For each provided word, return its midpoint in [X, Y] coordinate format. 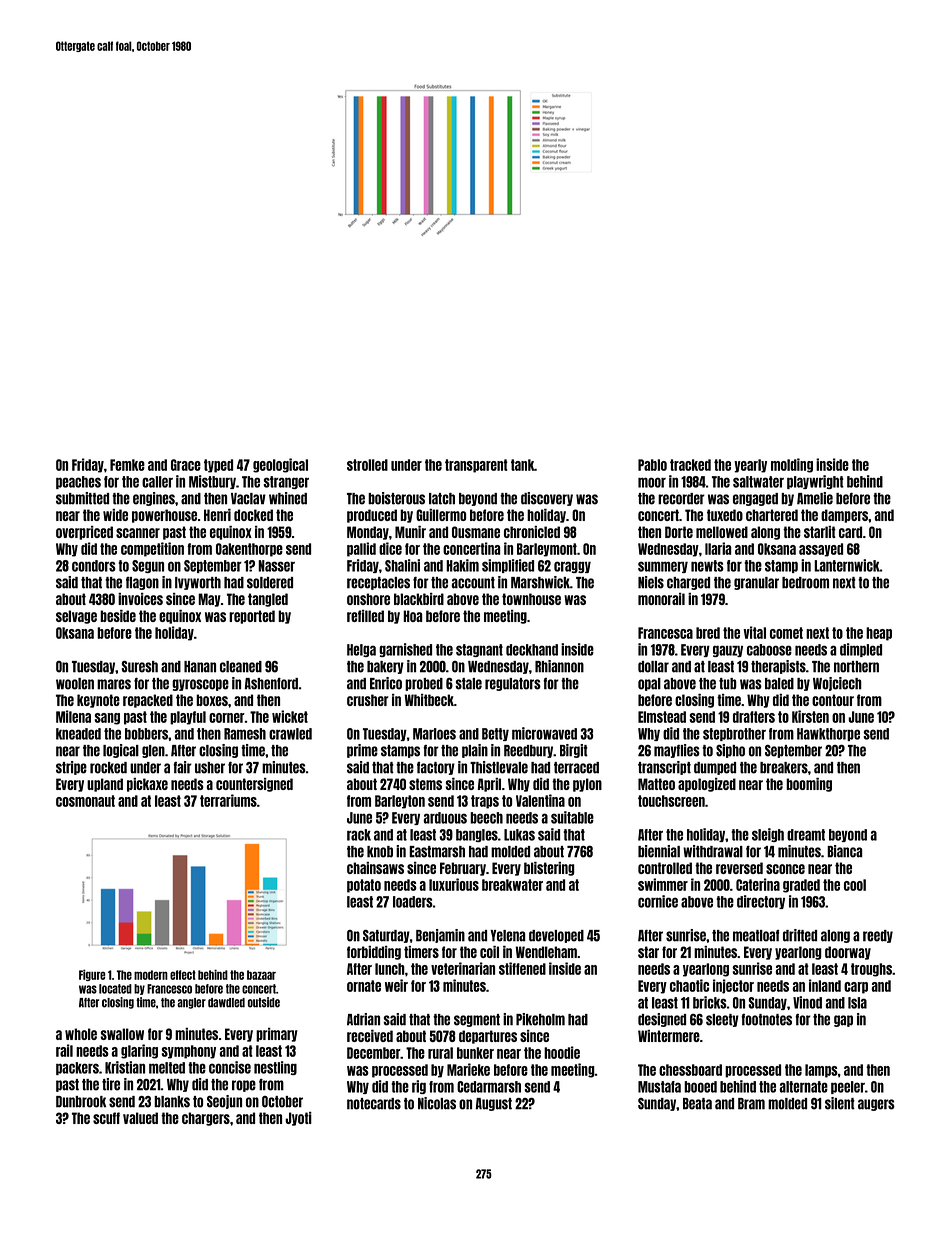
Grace [186, 465]
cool [855, 885]
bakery [385, 667]
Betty [495, 734]
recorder [681, 499]
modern [151, 975]
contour [833, 700]
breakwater [512, 885]
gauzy [728, 651]
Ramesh [245, 734]
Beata [697, 1104]
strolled [367, 465]
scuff [106, 1118]
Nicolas [437, 1103]
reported [252, 617]
